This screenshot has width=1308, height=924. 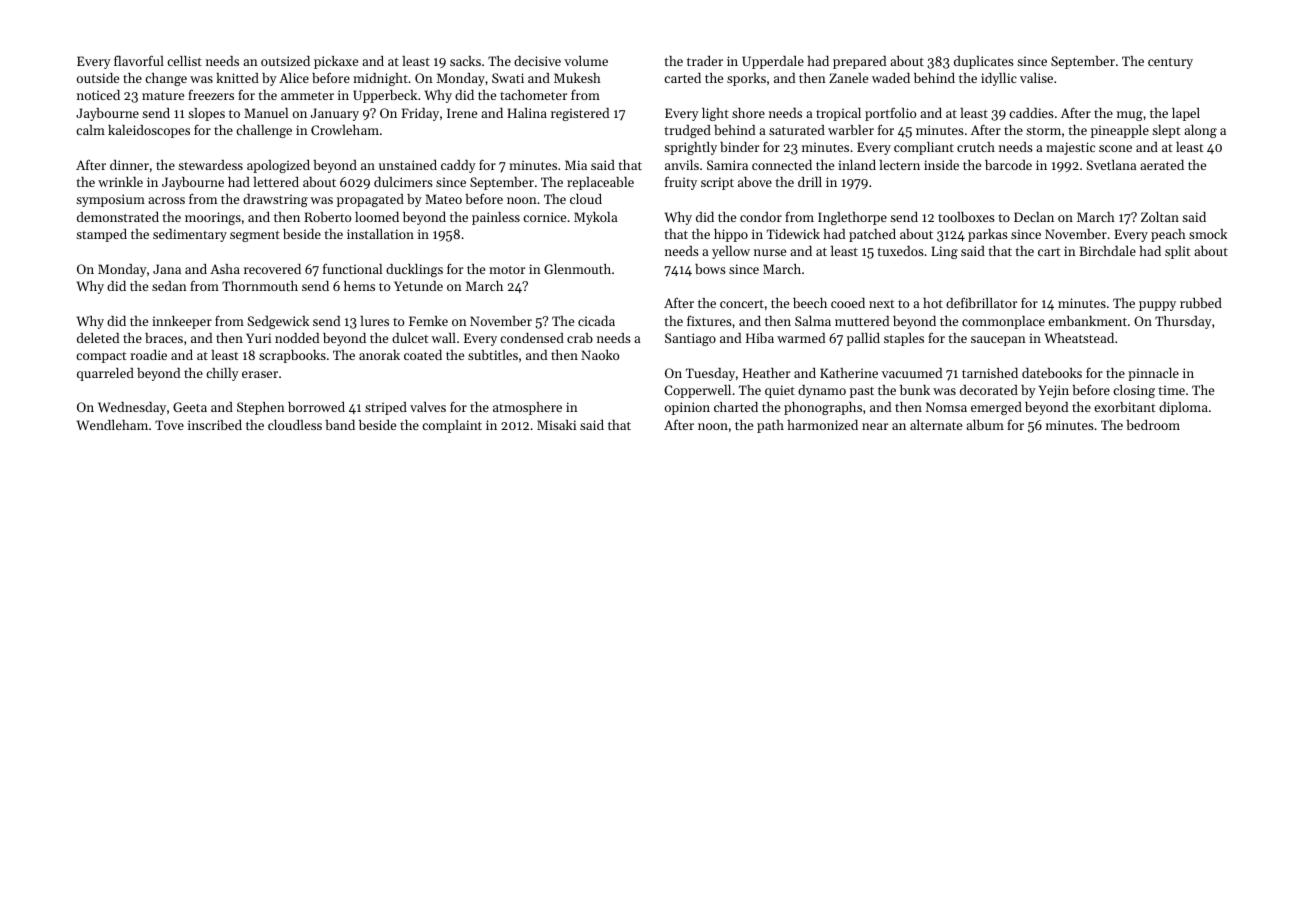 What do you see at coordinates (770, 426) in the screenshot?
I see `path` at bounding box center [770, 426].
